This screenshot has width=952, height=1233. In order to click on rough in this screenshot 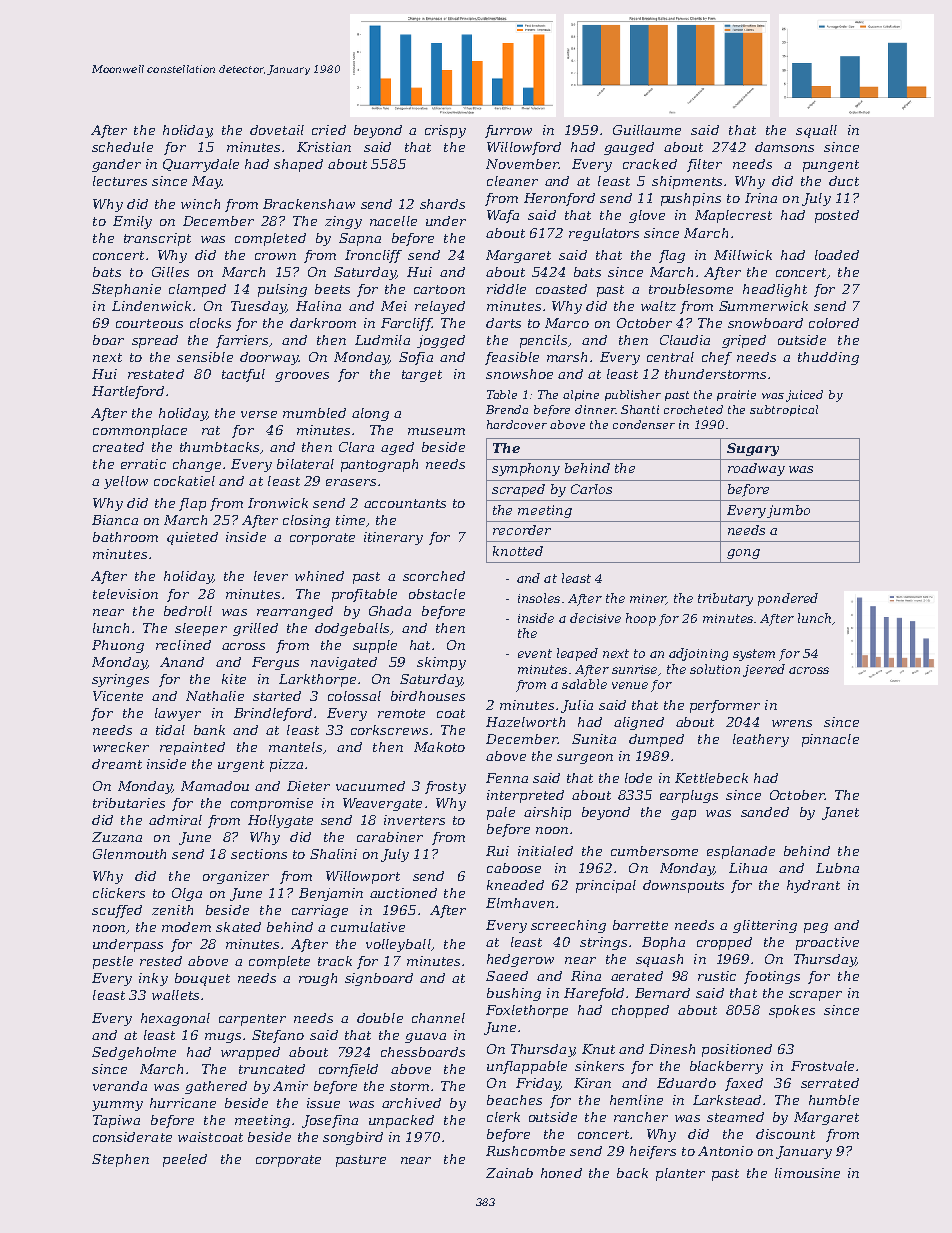, I will do `click(318, 979)`.
